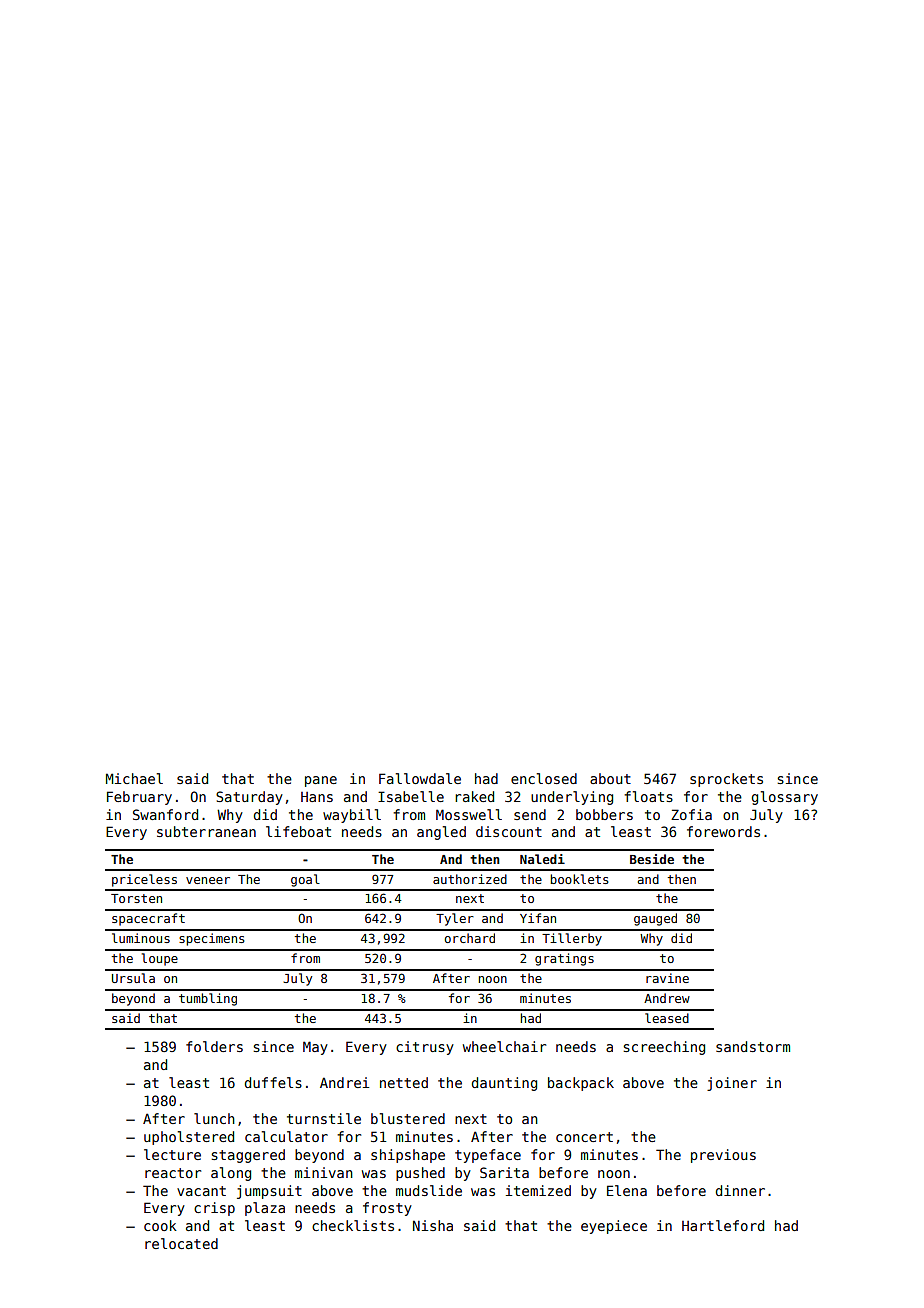  Describe the element at coordinates (321, 781) in the screenshot. I see `pane` at that location.
